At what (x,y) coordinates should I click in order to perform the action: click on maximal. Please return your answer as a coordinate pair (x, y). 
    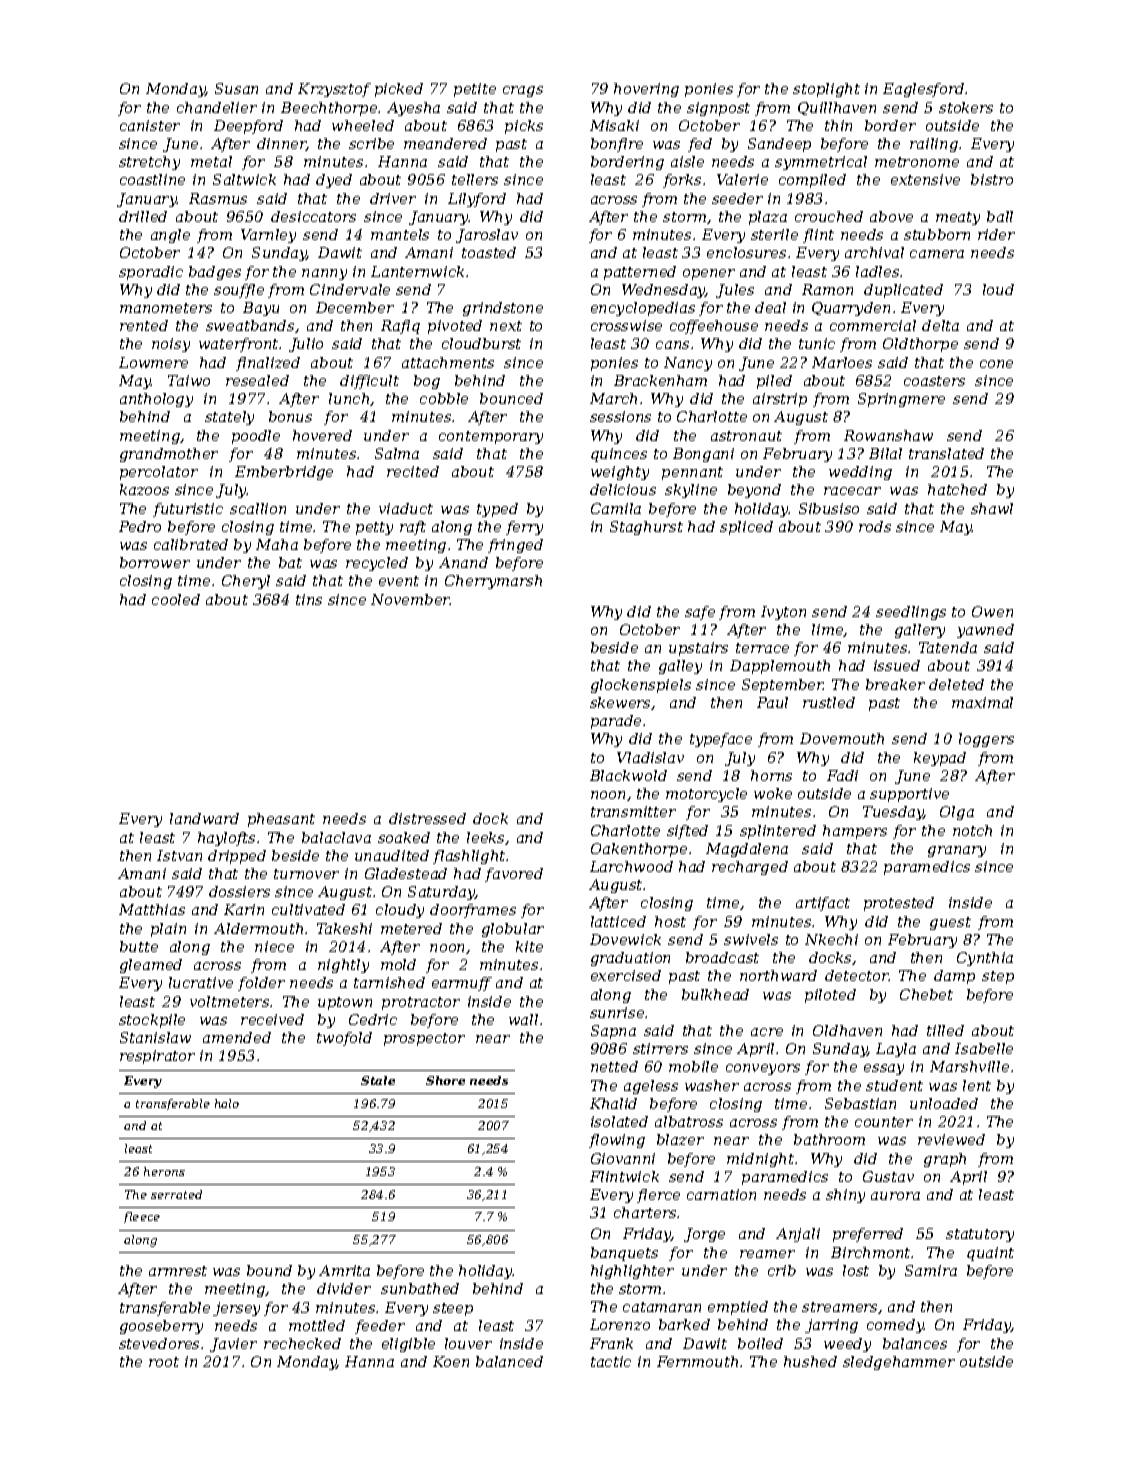
    Looking at the image, I should click on (982, 702).
